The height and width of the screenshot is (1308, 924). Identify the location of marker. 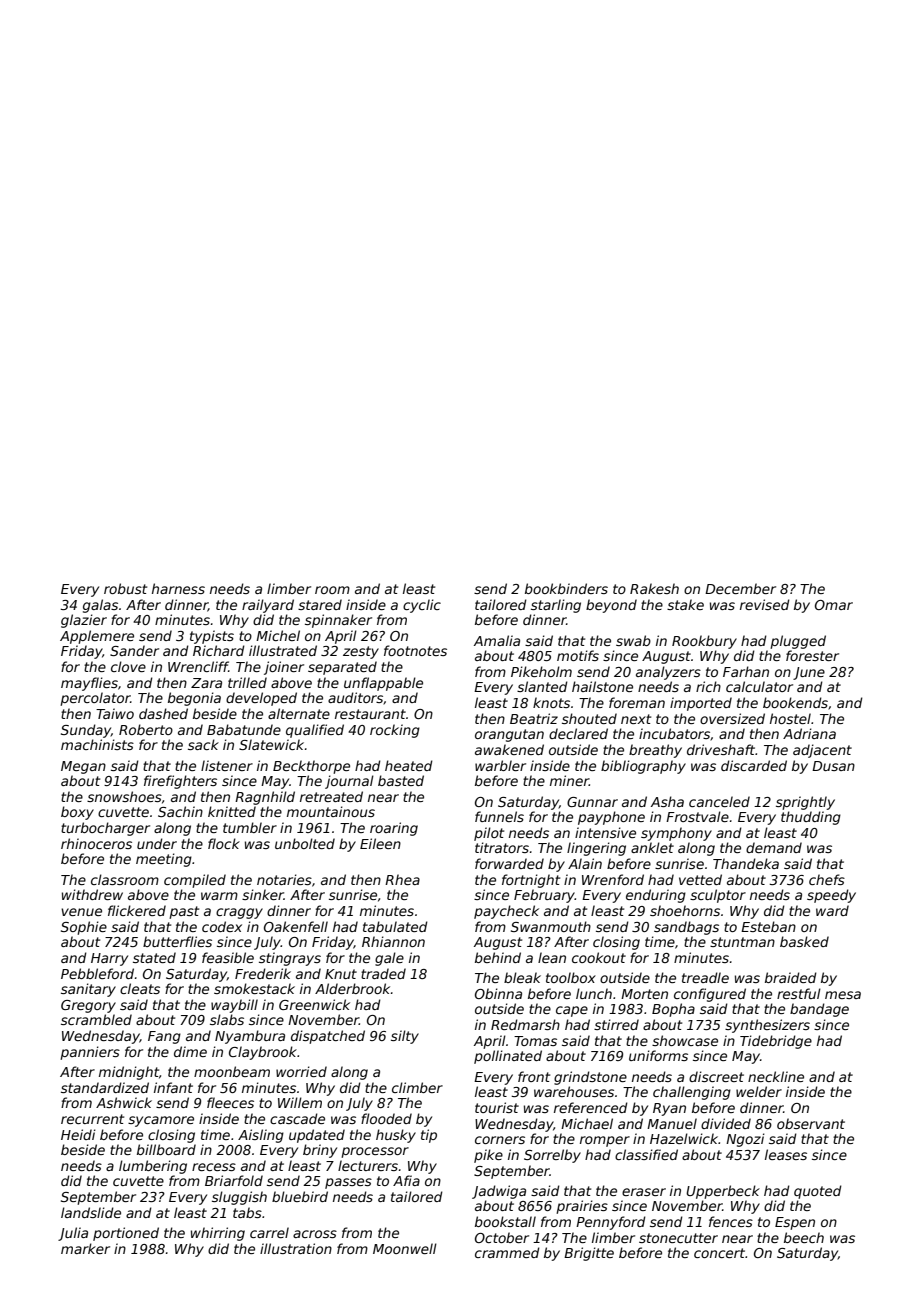
(85, 1248).
